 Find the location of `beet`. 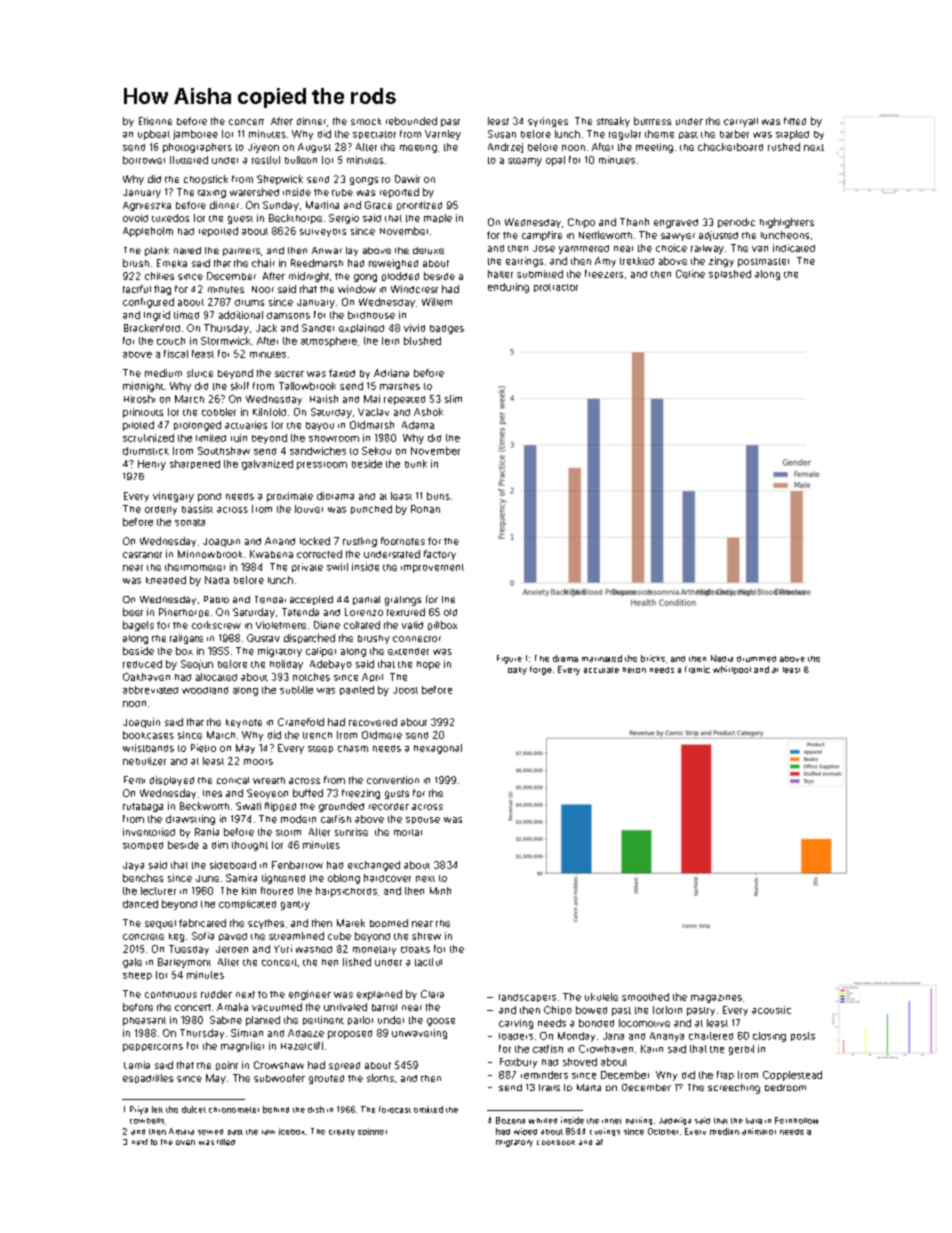

beet is located at coordinates (133, 612).
